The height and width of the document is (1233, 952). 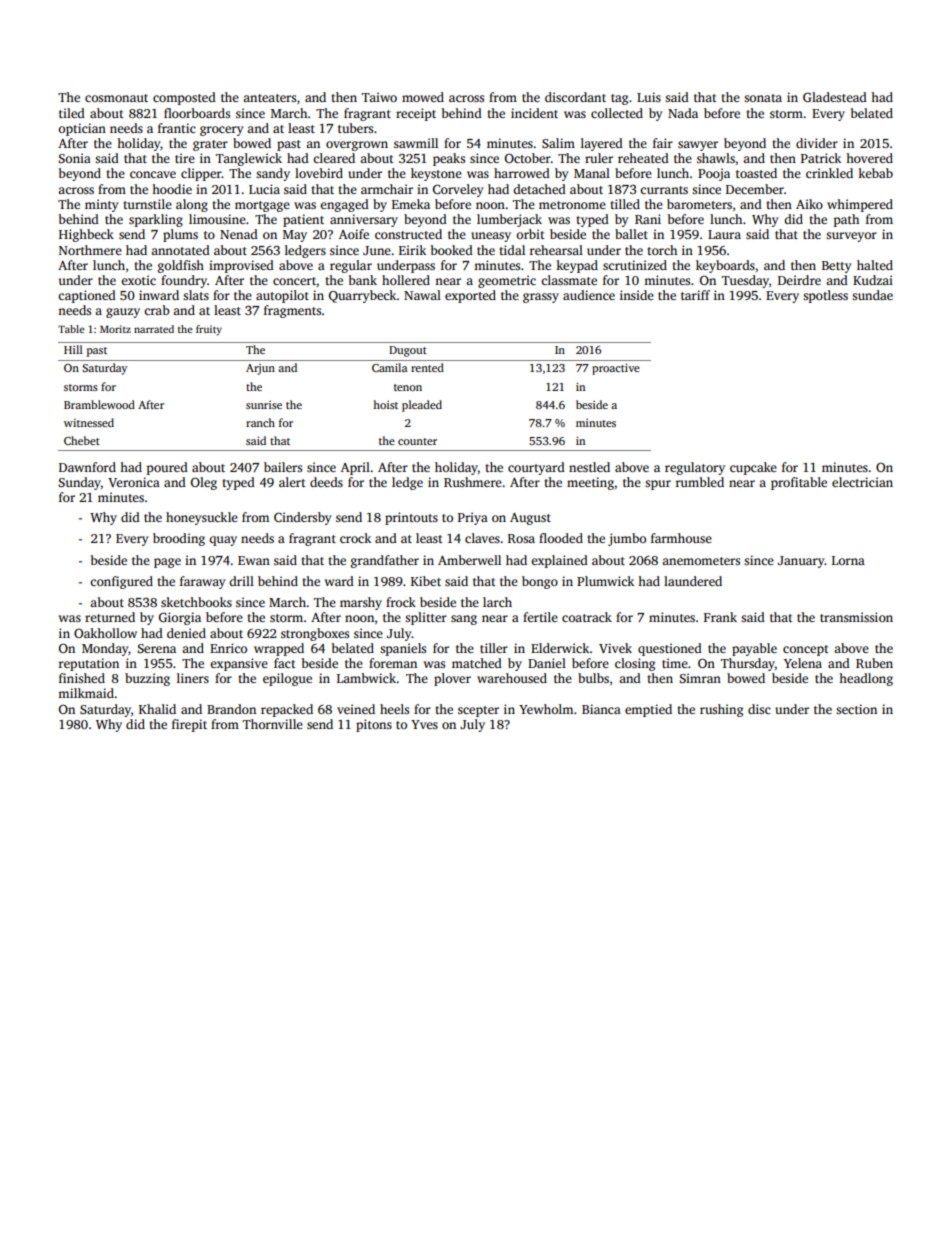 I want to click on sonata, so click(x=763, y=98).
